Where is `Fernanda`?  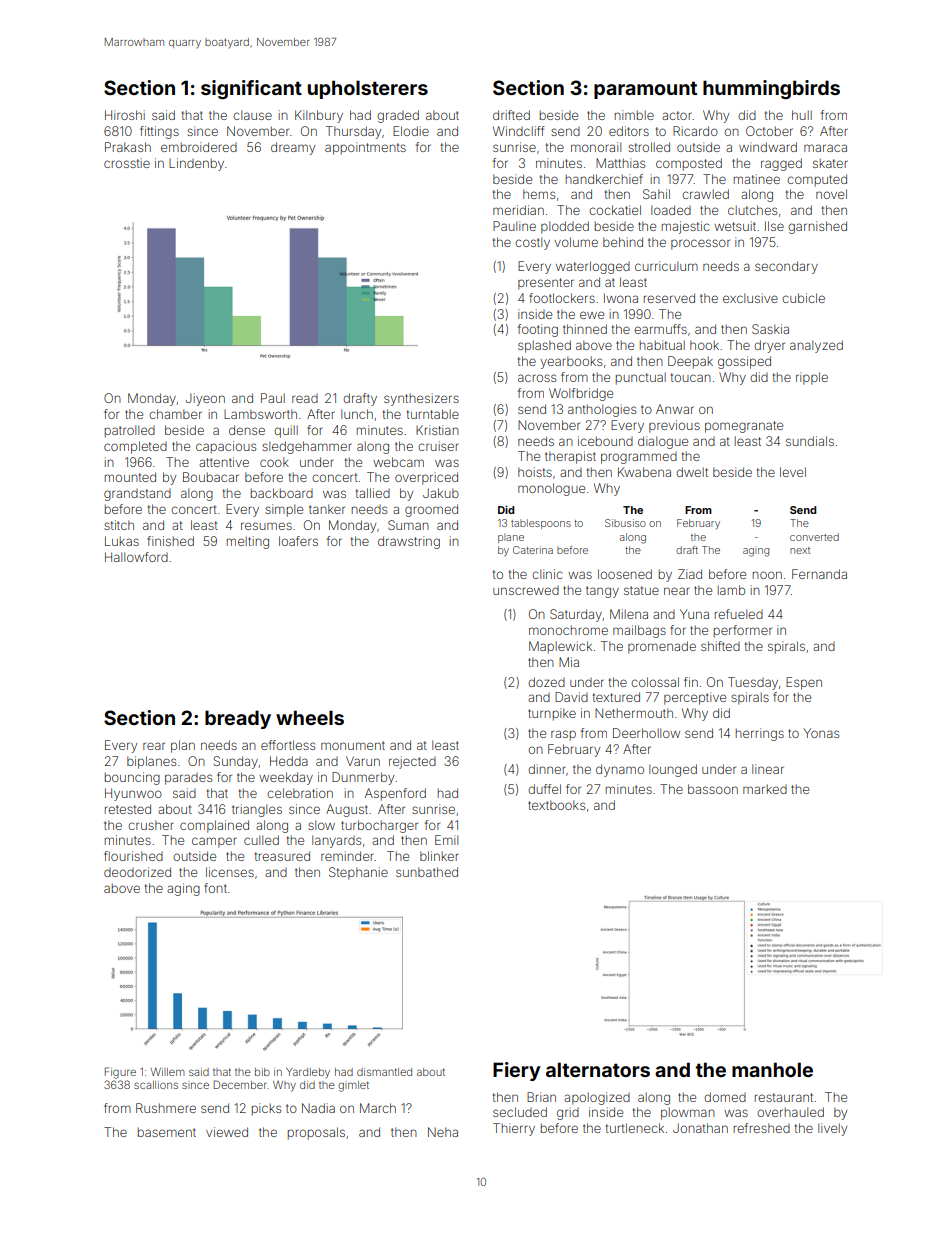
Fernanda is located at coordinates (819, 574).
